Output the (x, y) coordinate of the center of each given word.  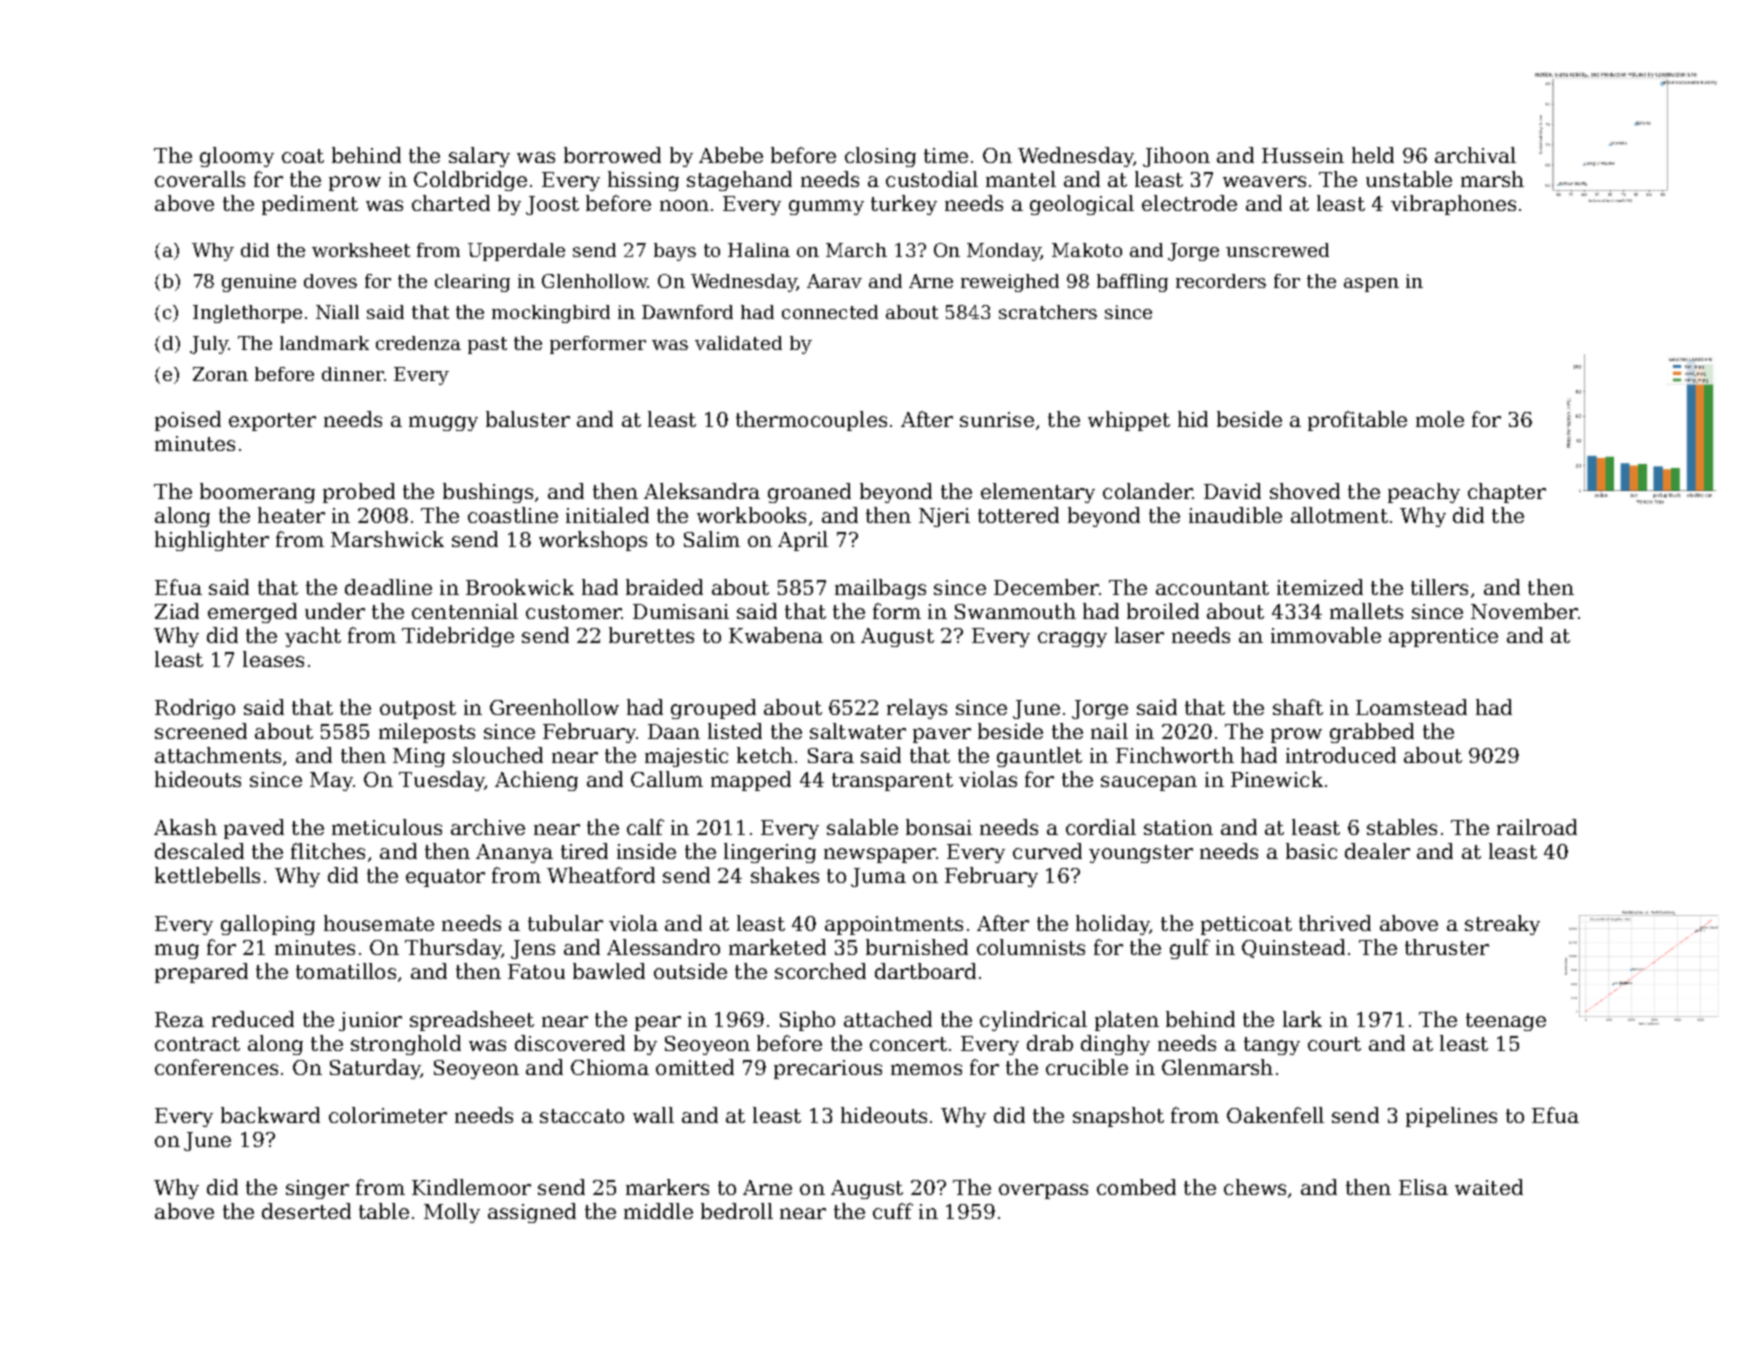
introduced (1341, 755)
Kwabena (776, 635)
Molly (452, 1213)
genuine (259, 283)
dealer (1377, 851)
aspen (1371, 285)
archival (1475, 155)
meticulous (387, 827)
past (487, 345)
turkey (904, 205)
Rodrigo (195, 709)
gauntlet (1039, 757)
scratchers (1048, 312)
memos (926, 1069)
